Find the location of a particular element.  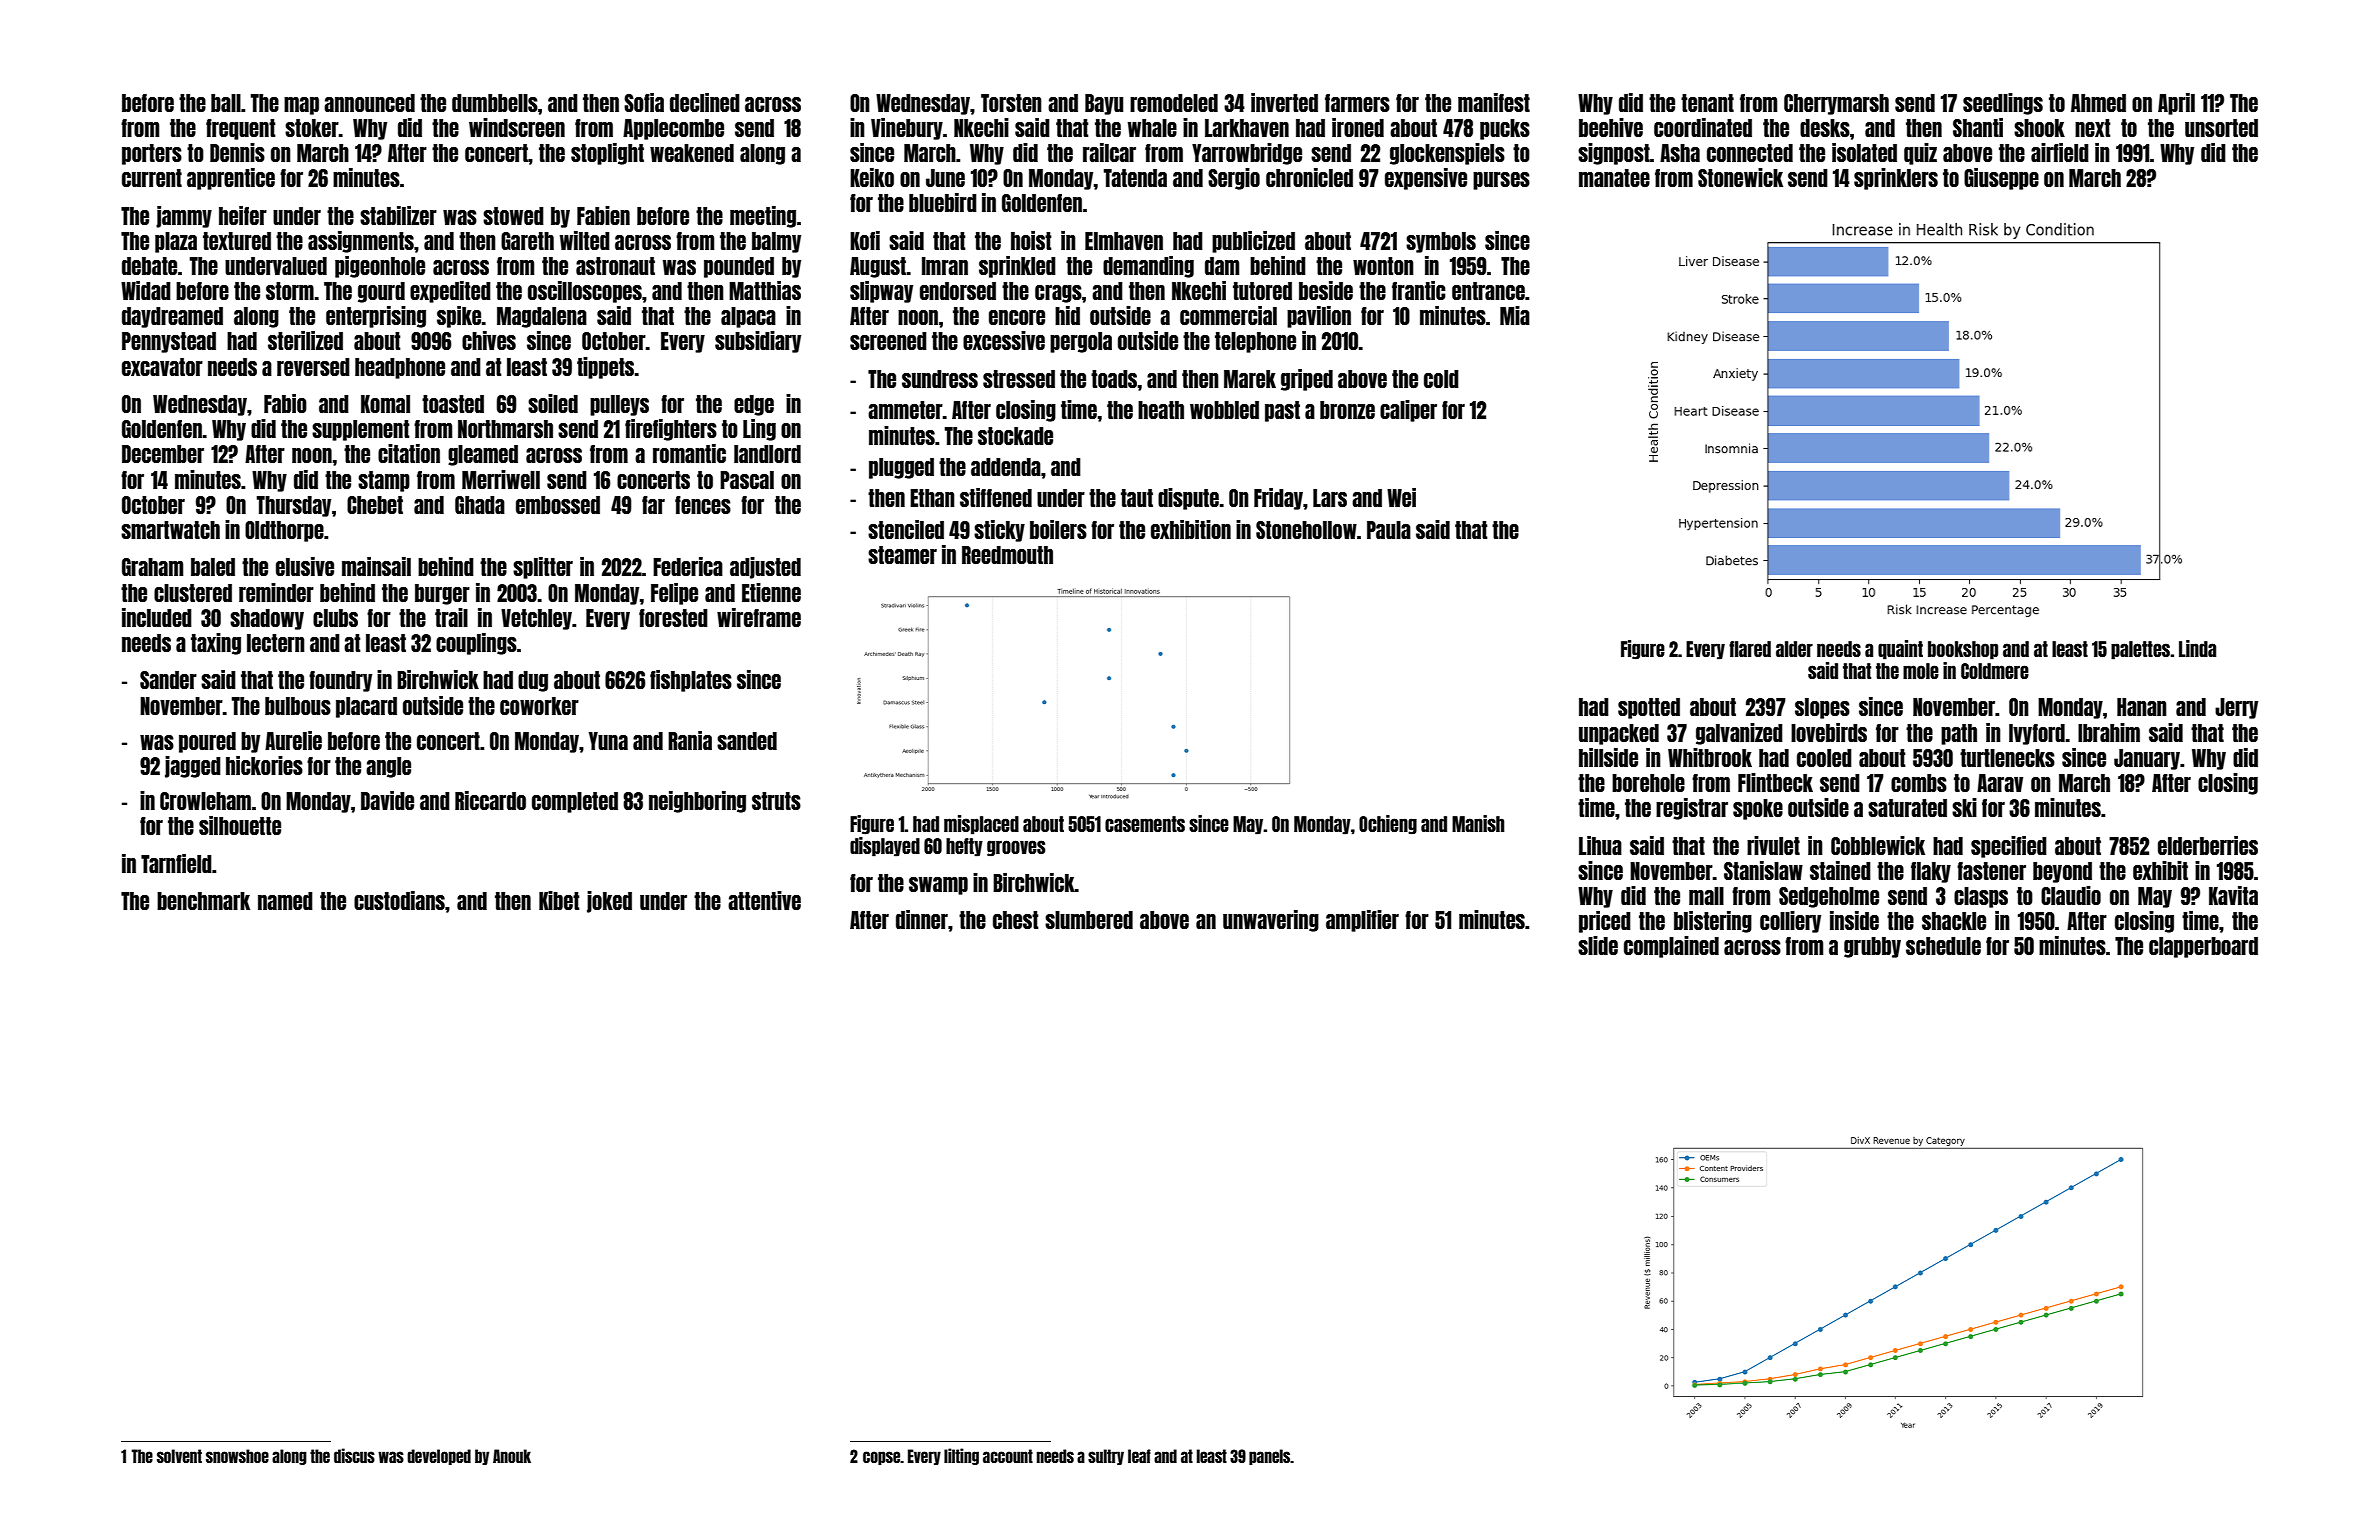

stabilizer is located at coordinates (398, 215).
